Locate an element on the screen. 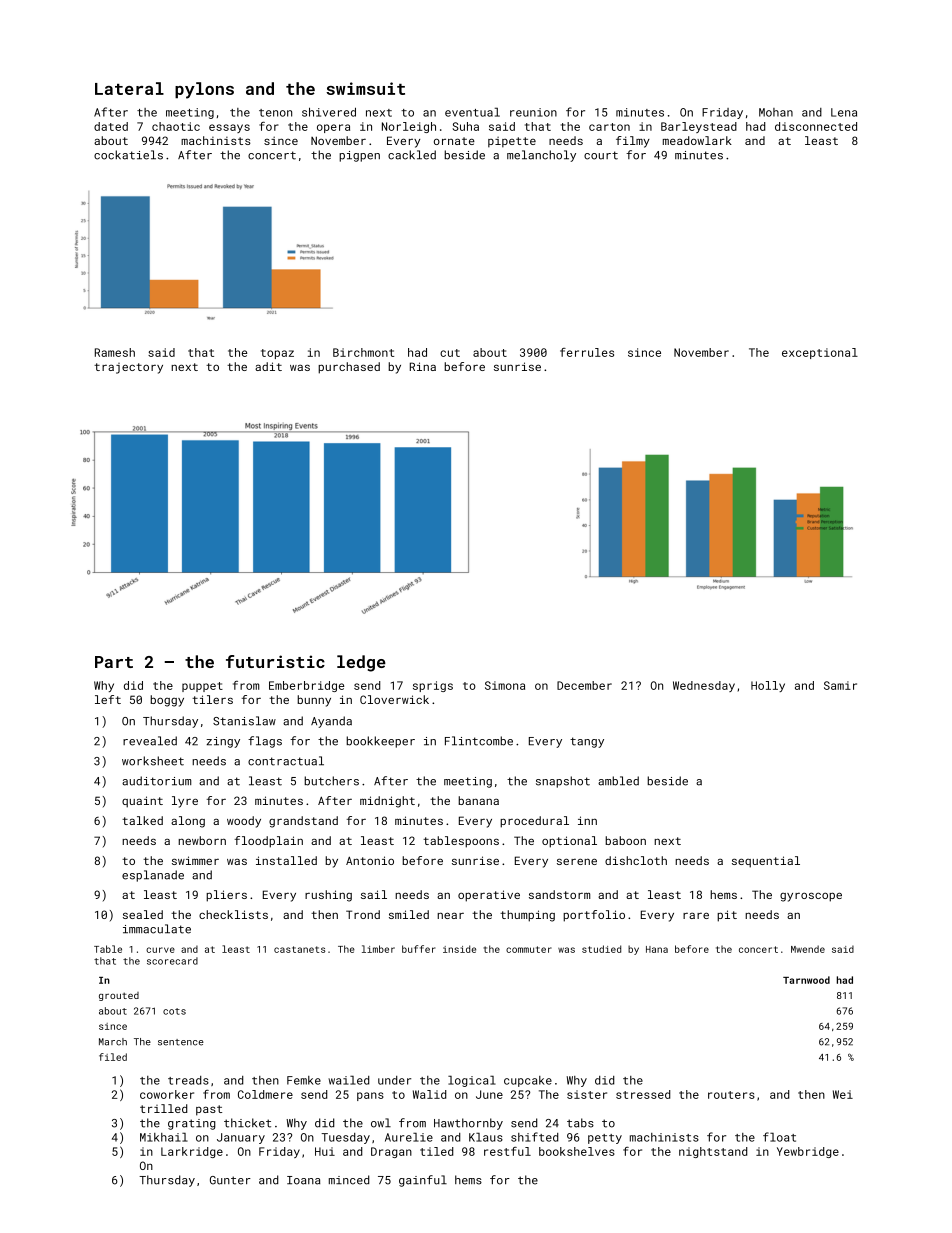 The image size is (952, 1233). worksheet is located at coordinates (153, 761).
